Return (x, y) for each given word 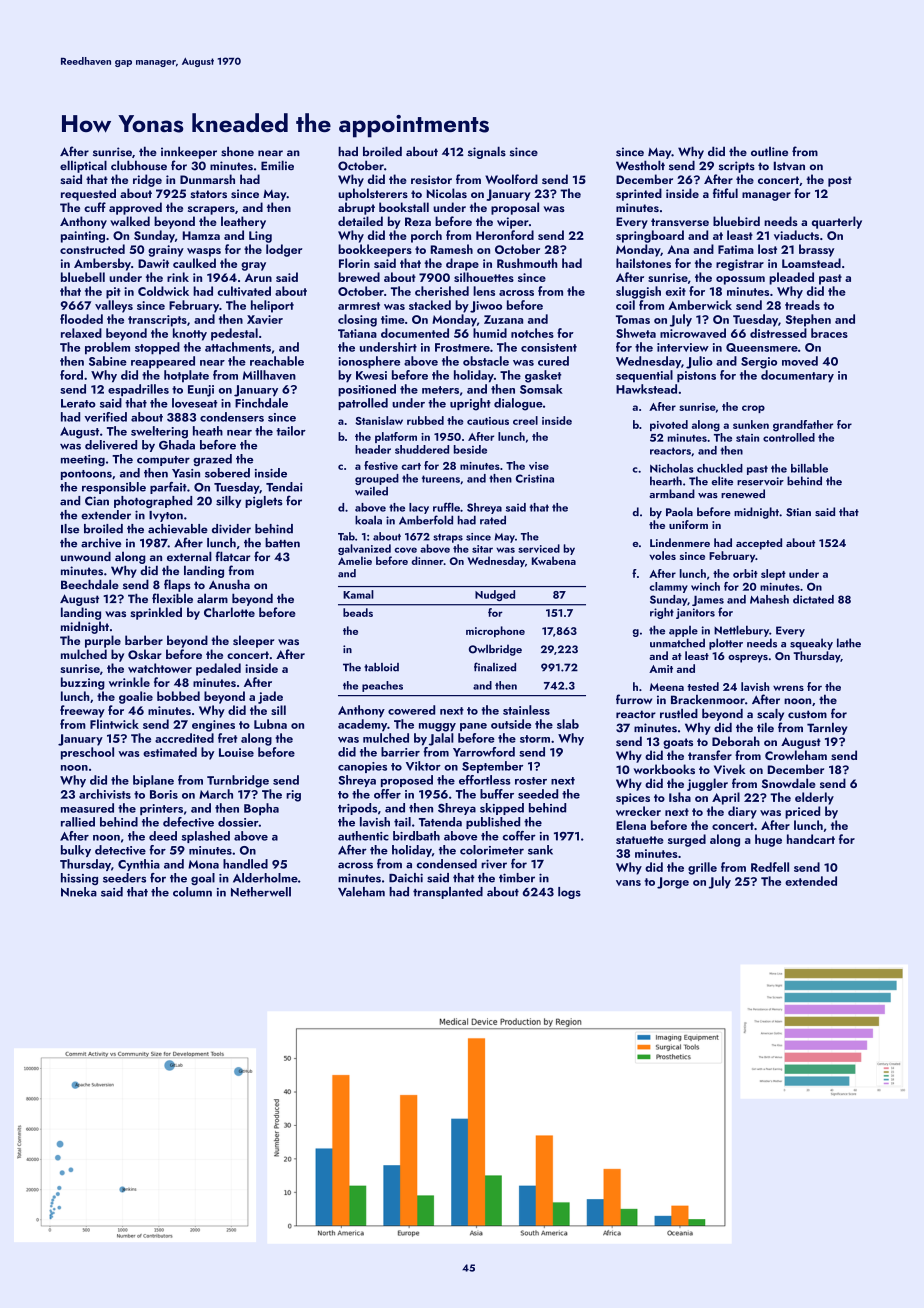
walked (130, 221)
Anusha (229, 584)
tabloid (381, 667)
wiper (513, 223)
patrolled (363, 404)
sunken (751, 424)
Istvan (789, 166)
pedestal (234, 334)
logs (569, 893)
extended (811, 881)
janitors (695, 613)
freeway (82, 711)
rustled (679, 713)
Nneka (79, 892)
